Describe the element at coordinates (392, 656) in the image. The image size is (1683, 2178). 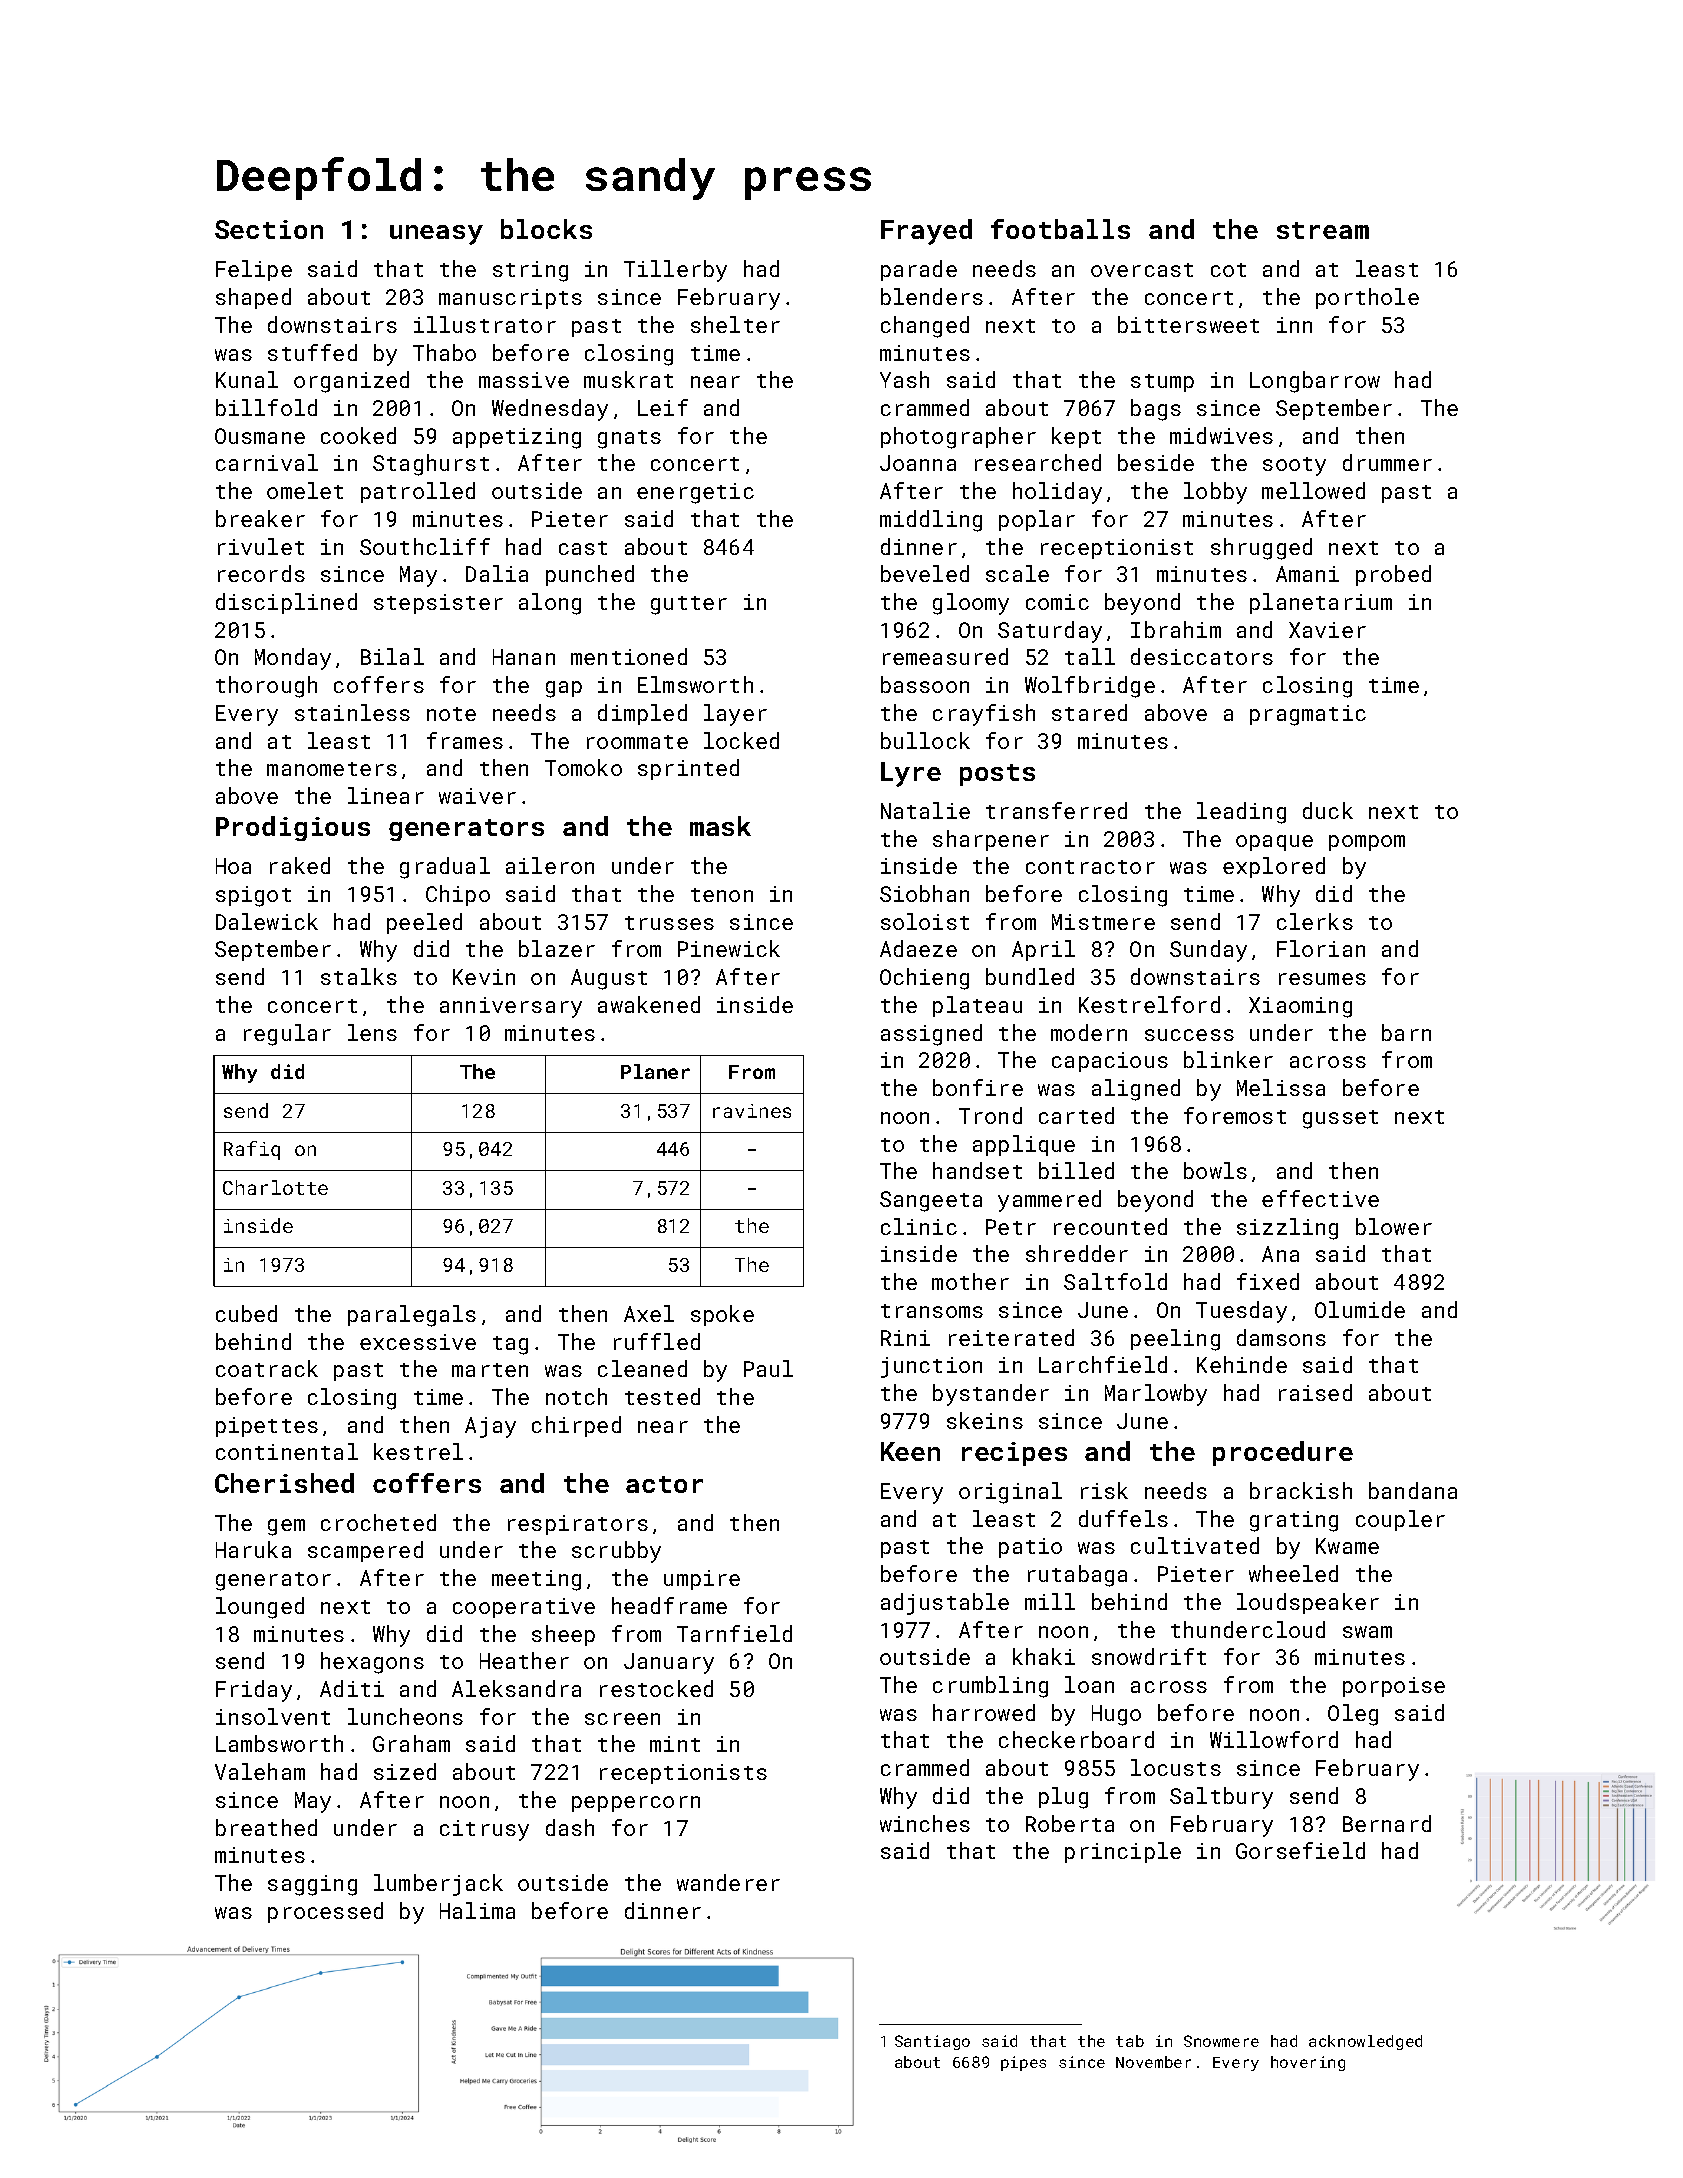
I see `Bilal` at that location.
